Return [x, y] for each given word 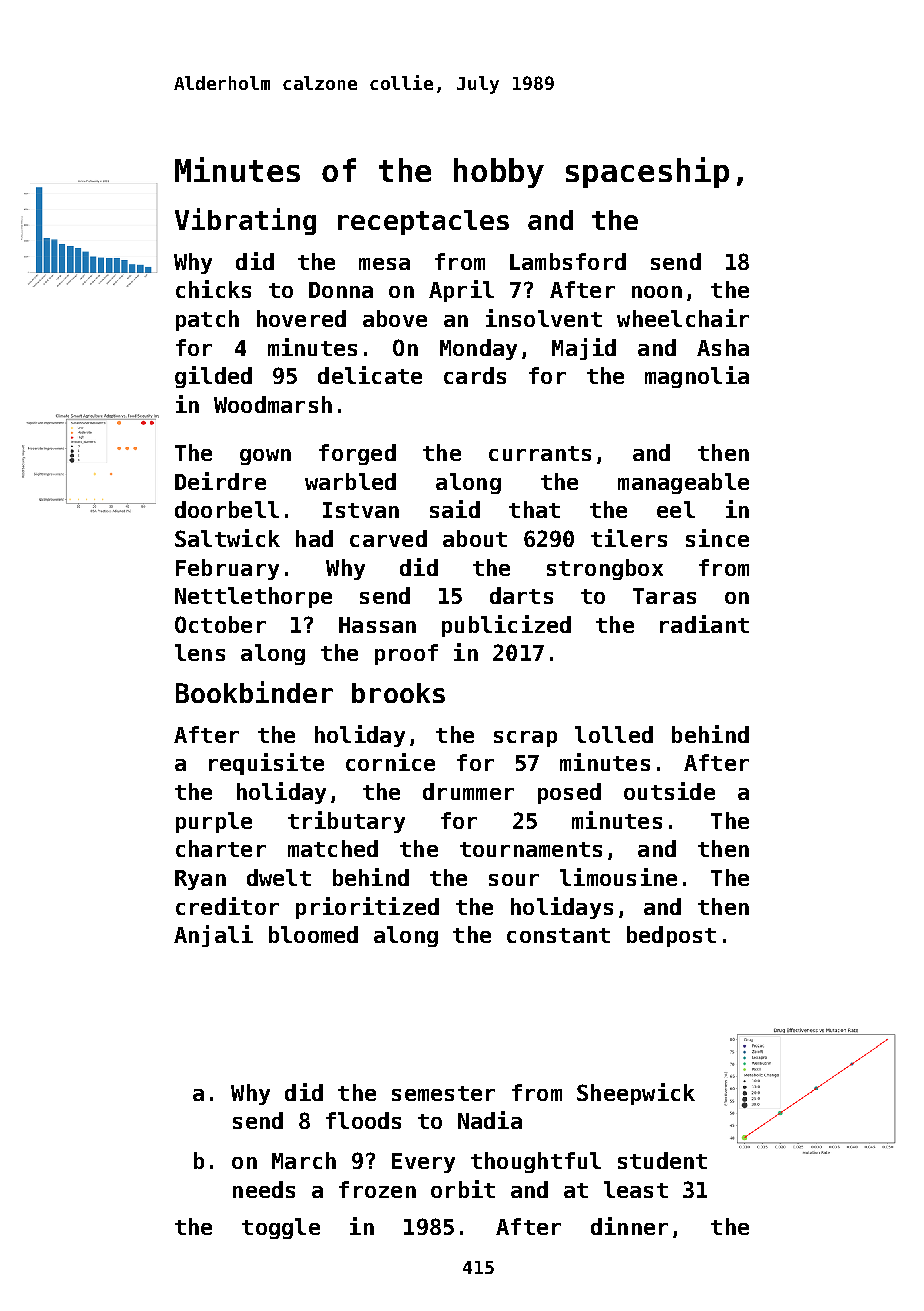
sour [514, 880]
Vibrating [245, 221]
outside [669, 791]
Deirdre [220, 481]
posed [569, 793]
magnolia [697, 377]
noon [657, 292]
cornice [390, 762]
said [455, 509]
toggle [281, 1228]
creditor [227, 906]
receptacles [423, 222]
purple [214, 822]
